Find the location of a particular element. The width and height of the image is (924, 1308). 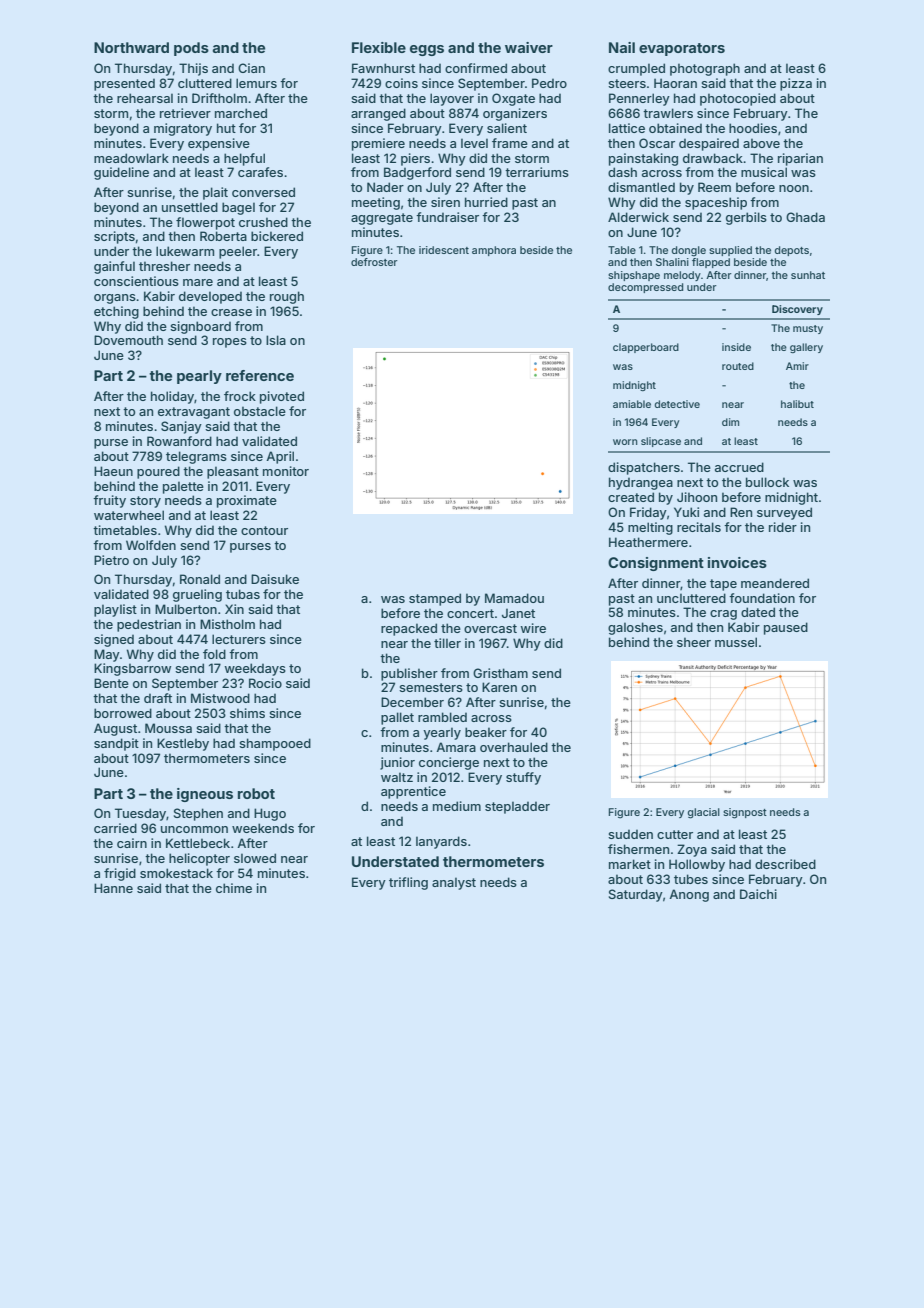

Hugo is located at coordinates (270, 814).
